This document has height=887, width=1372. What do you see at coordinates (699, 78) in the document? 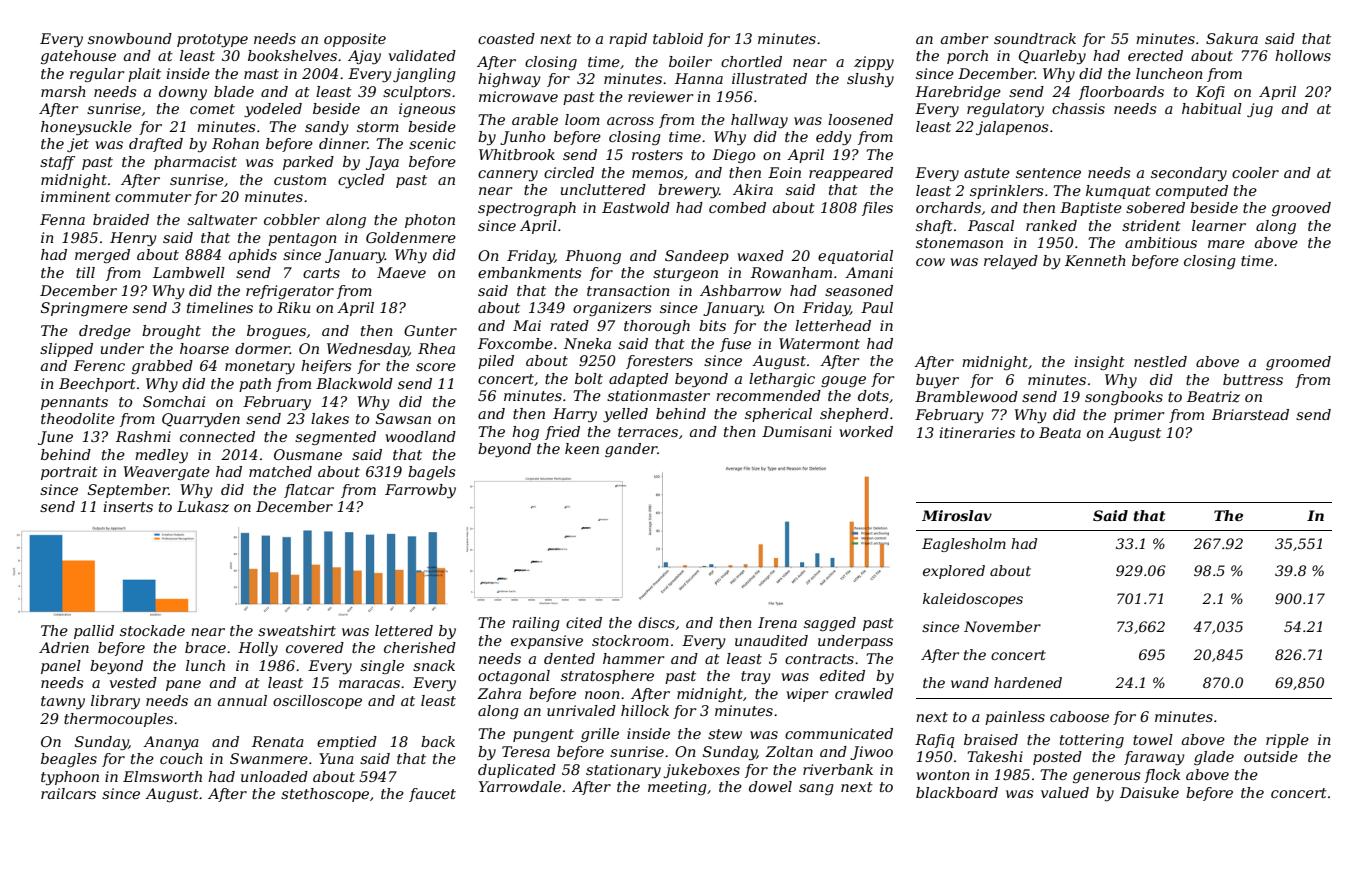
I see `Hanna` at bounding box center [699, 78].
